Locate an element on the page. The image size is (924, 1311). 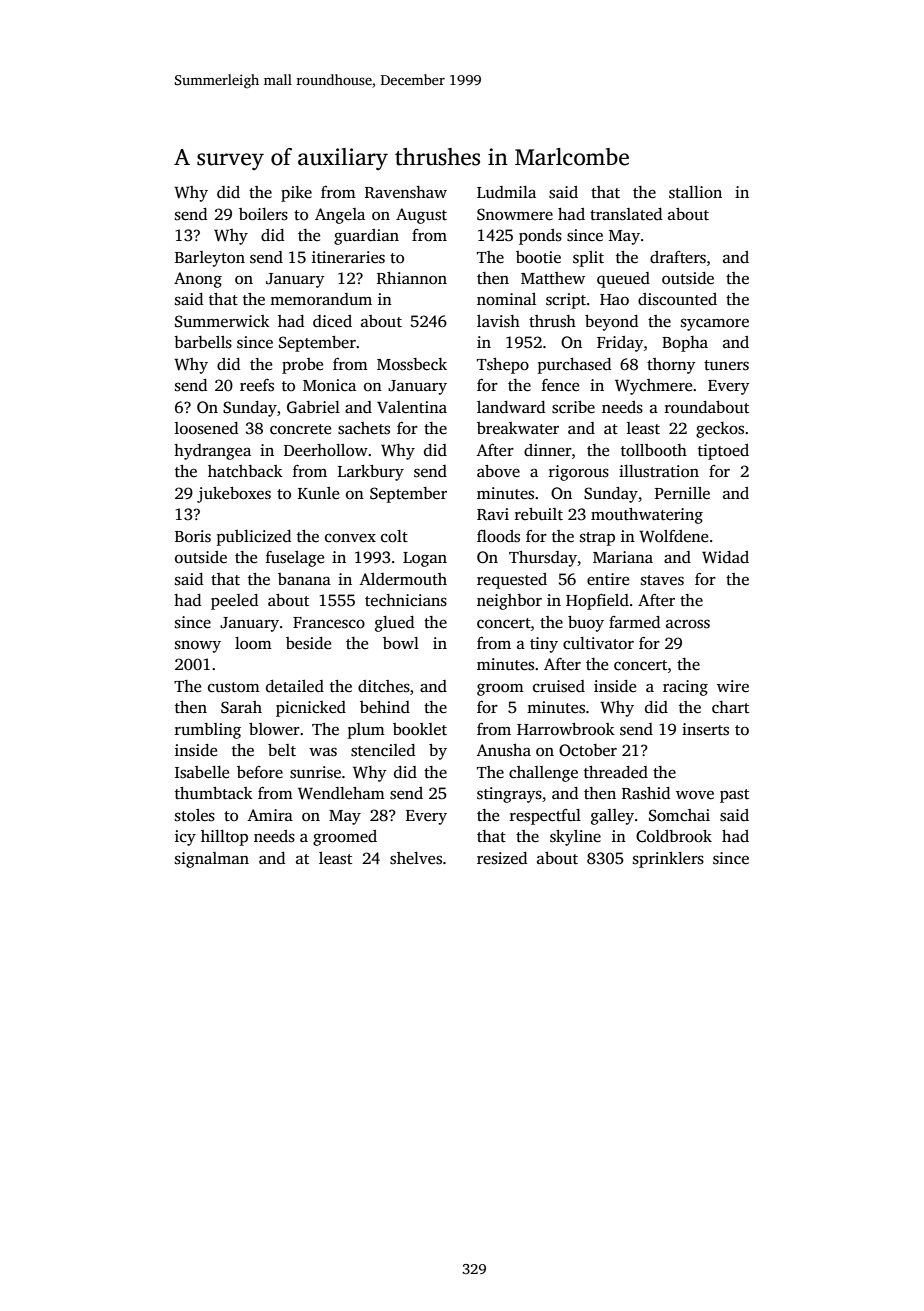
stenciled is located at coordinates (383, 750).
